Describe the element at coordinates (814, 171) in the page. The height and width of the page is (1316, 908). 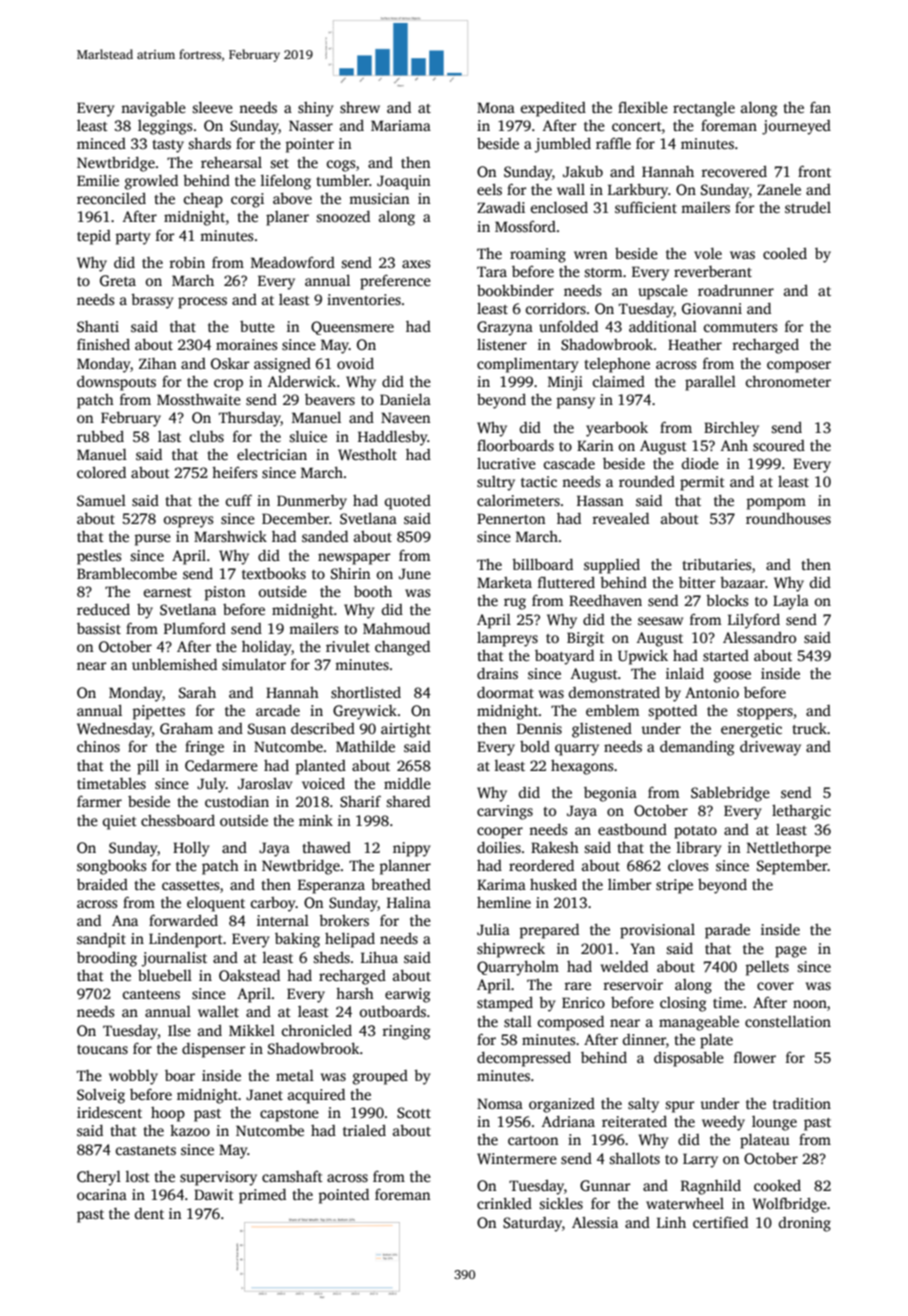
I see `front` at that location.
